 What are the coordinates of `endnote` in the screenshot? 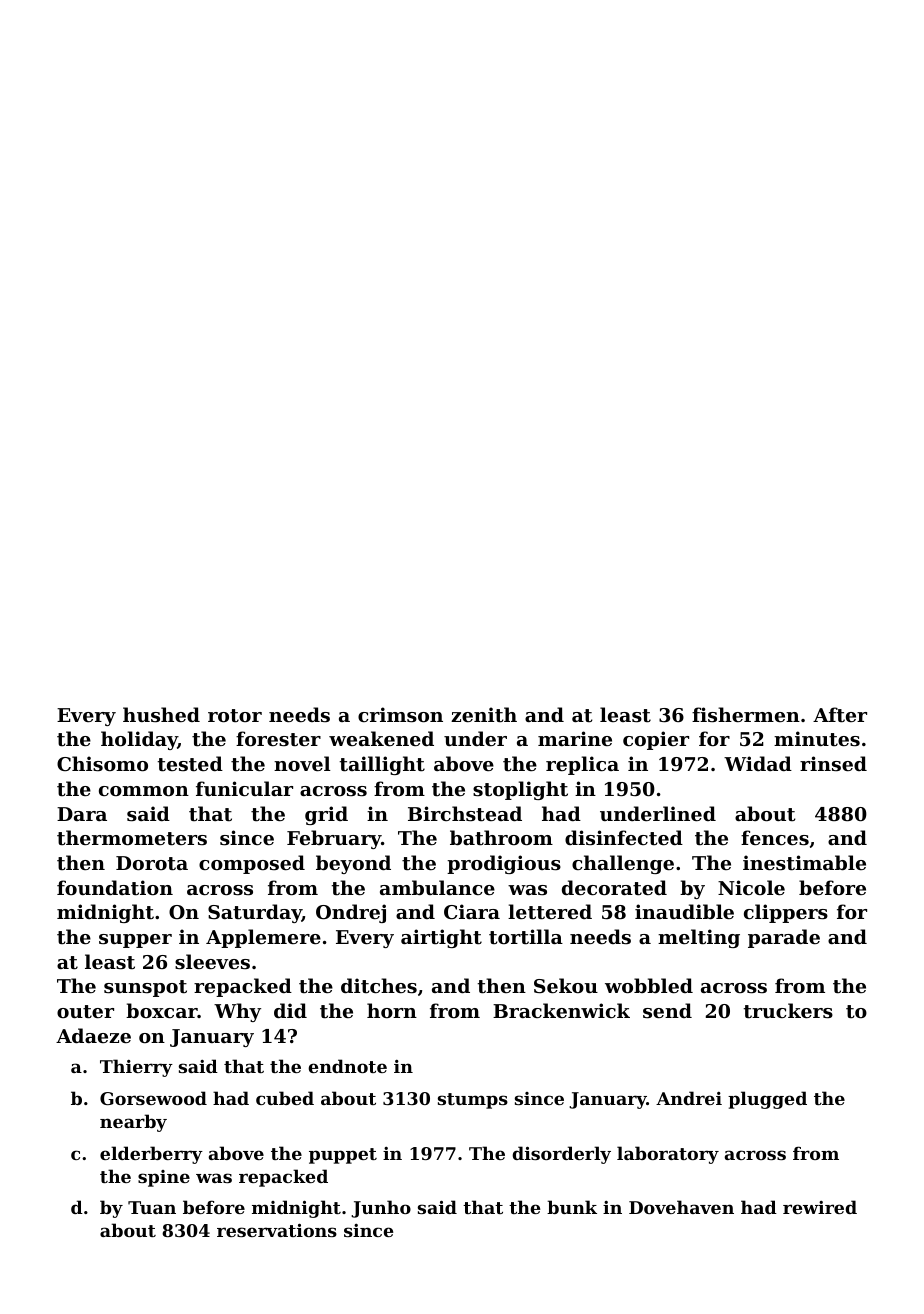 It's located at (347, 1066).
